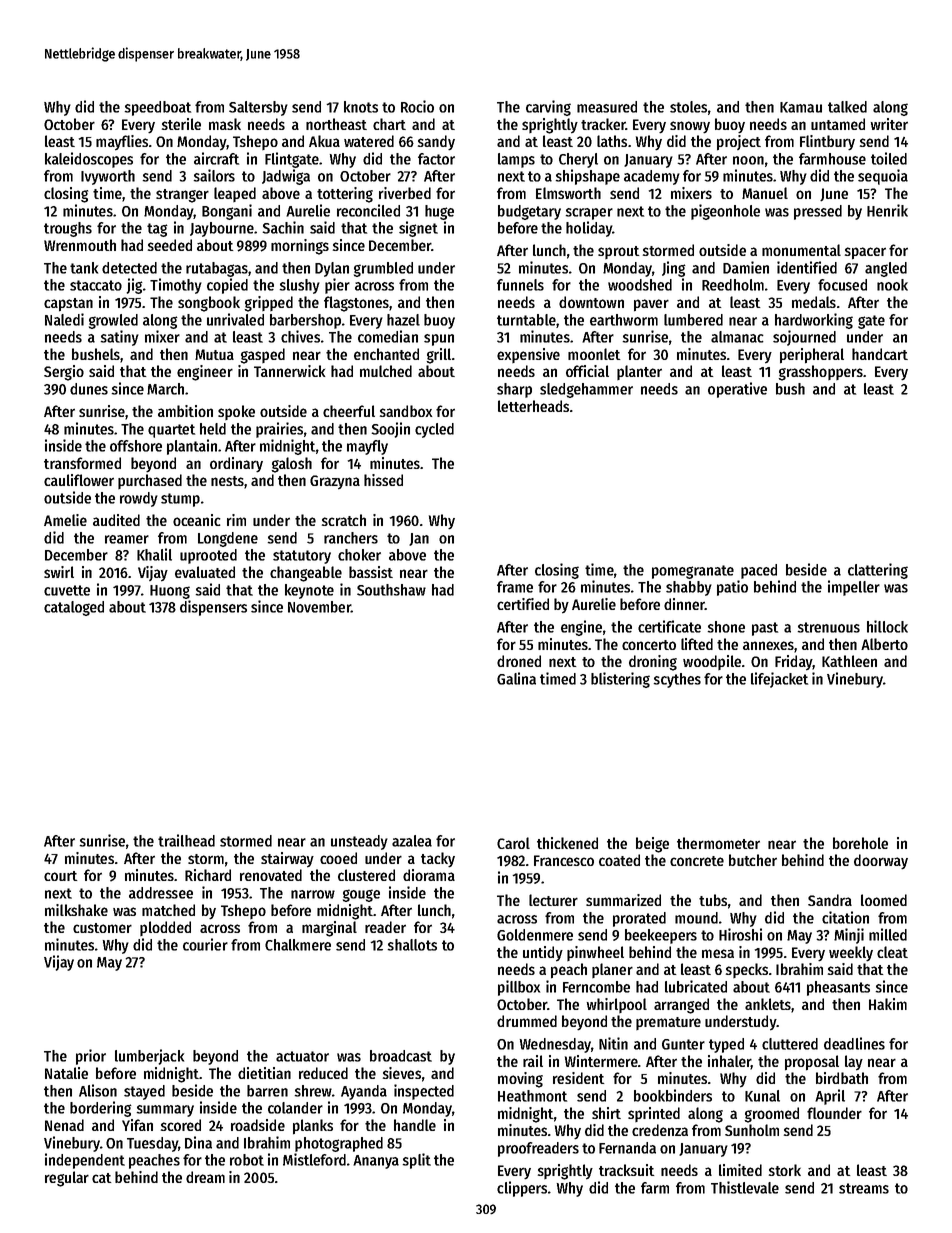 The height and width of the screenshot is (1233, 952). I want to click on cataloged, so click(74, 608).
